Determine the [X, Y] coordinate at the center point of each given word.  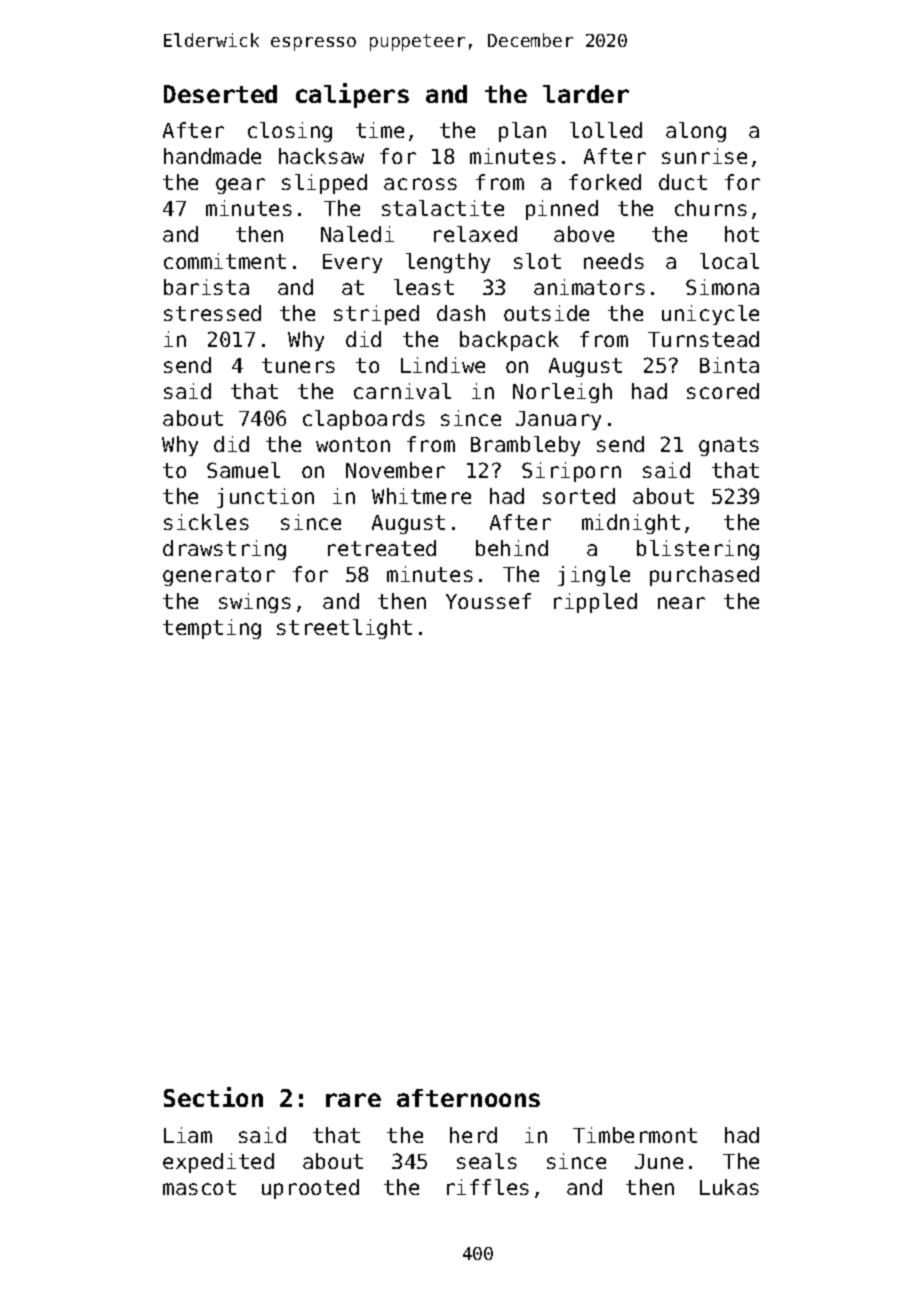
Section [213, 1097]
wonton [353, 444]
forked [605, 182]
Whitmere [421, 496]
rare [353, 1100]
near [681, 603]
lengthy [448, 263]
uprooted [310, 1189]
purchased [704, 576]
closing [290, 132]
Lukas [729, 1187]
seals [487, 1161]
